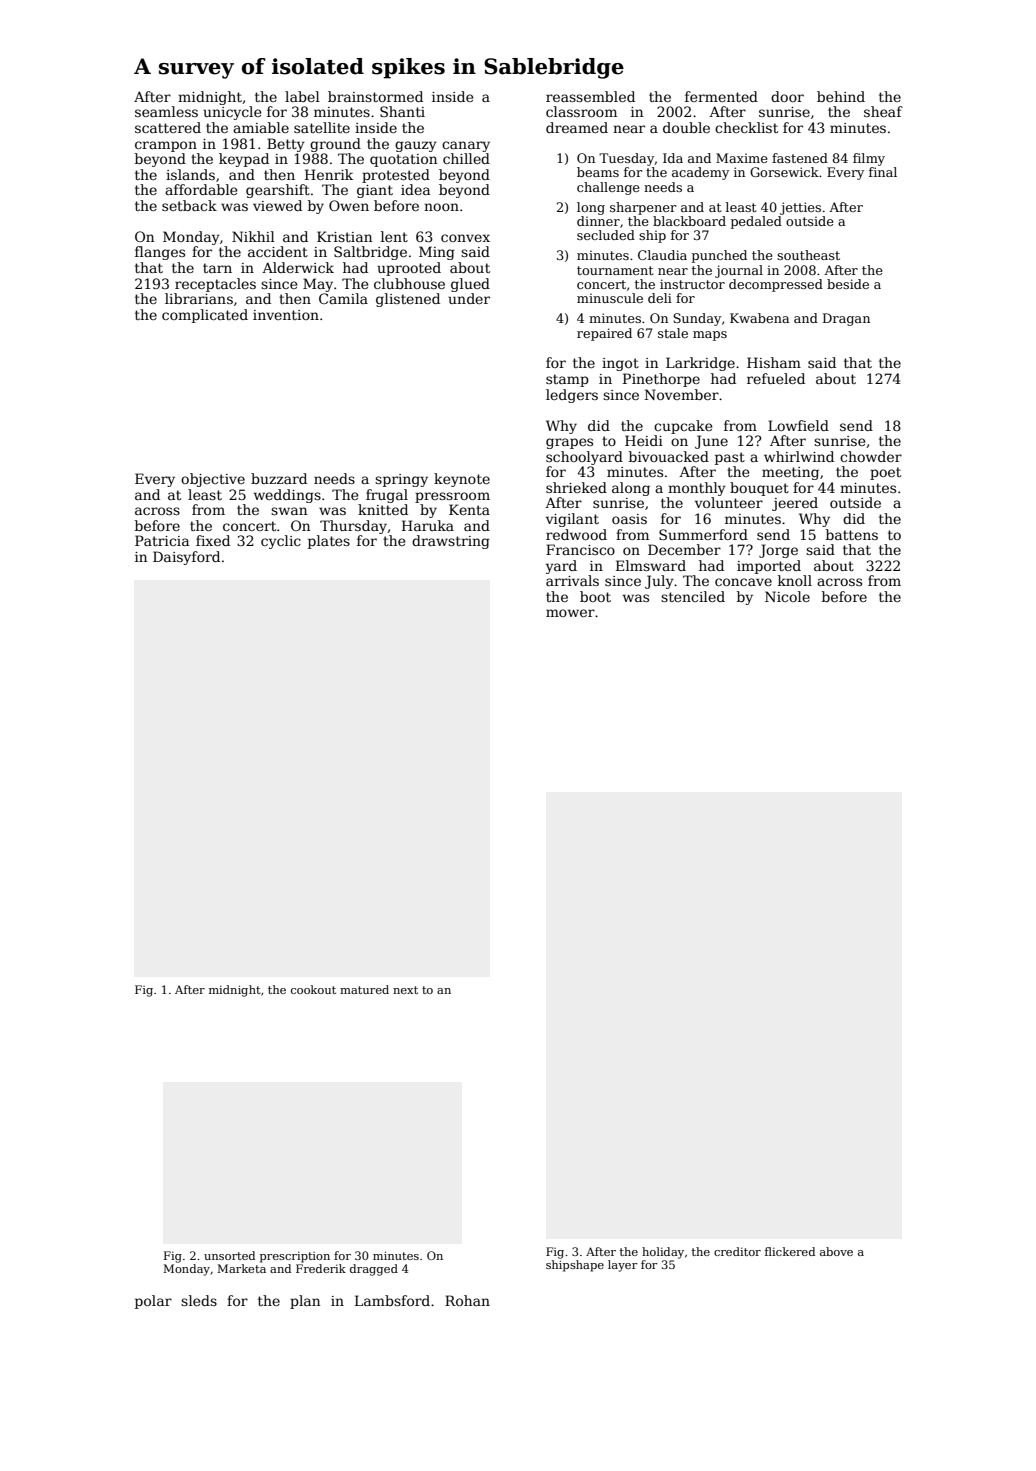 The image size is (1036, 1471). I want to click on next, so click(405, 990).
